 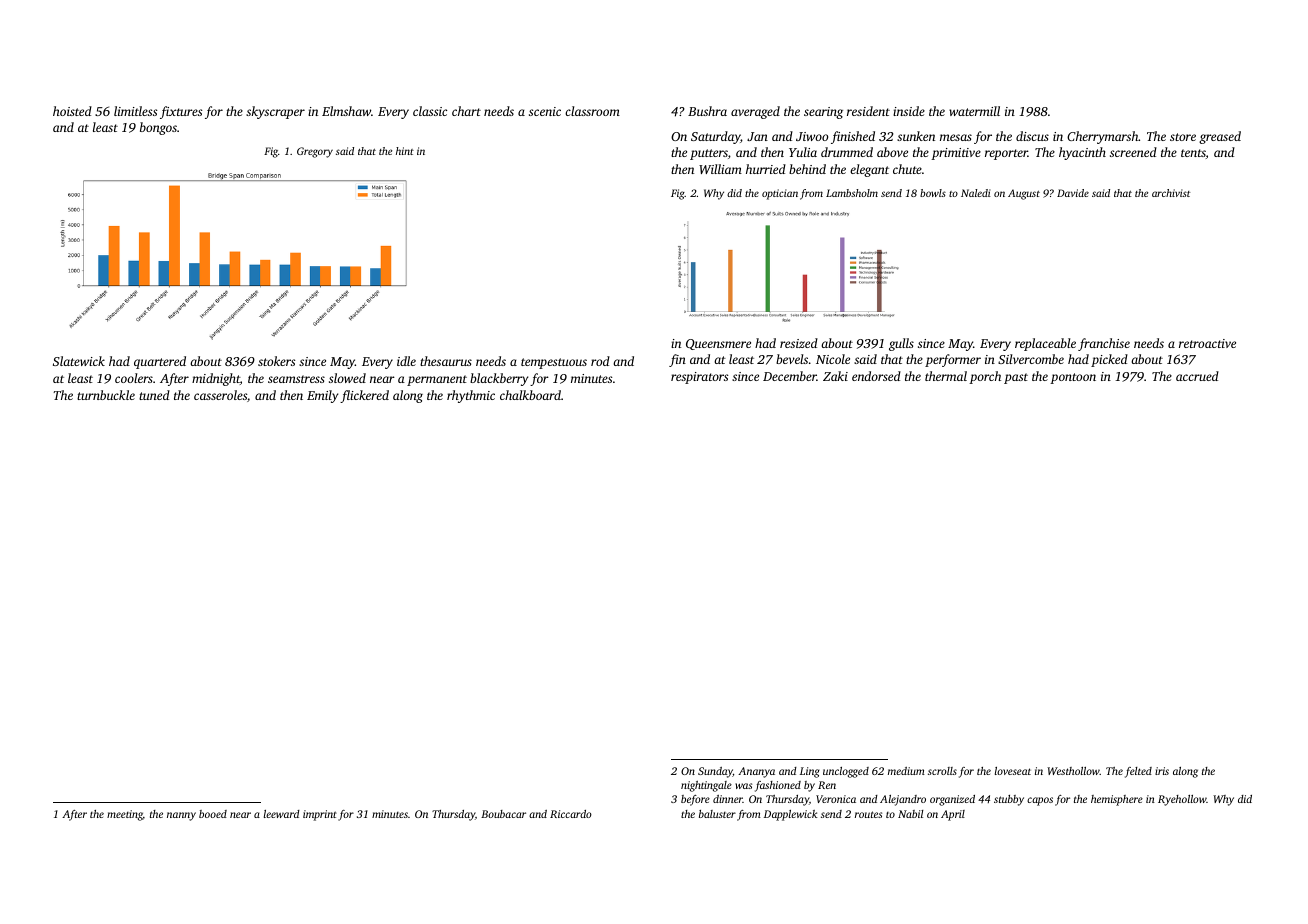 What do you see at coordinates (530, 395) in the image?
I see `chalkboard` at bounding box center [530, 395].
